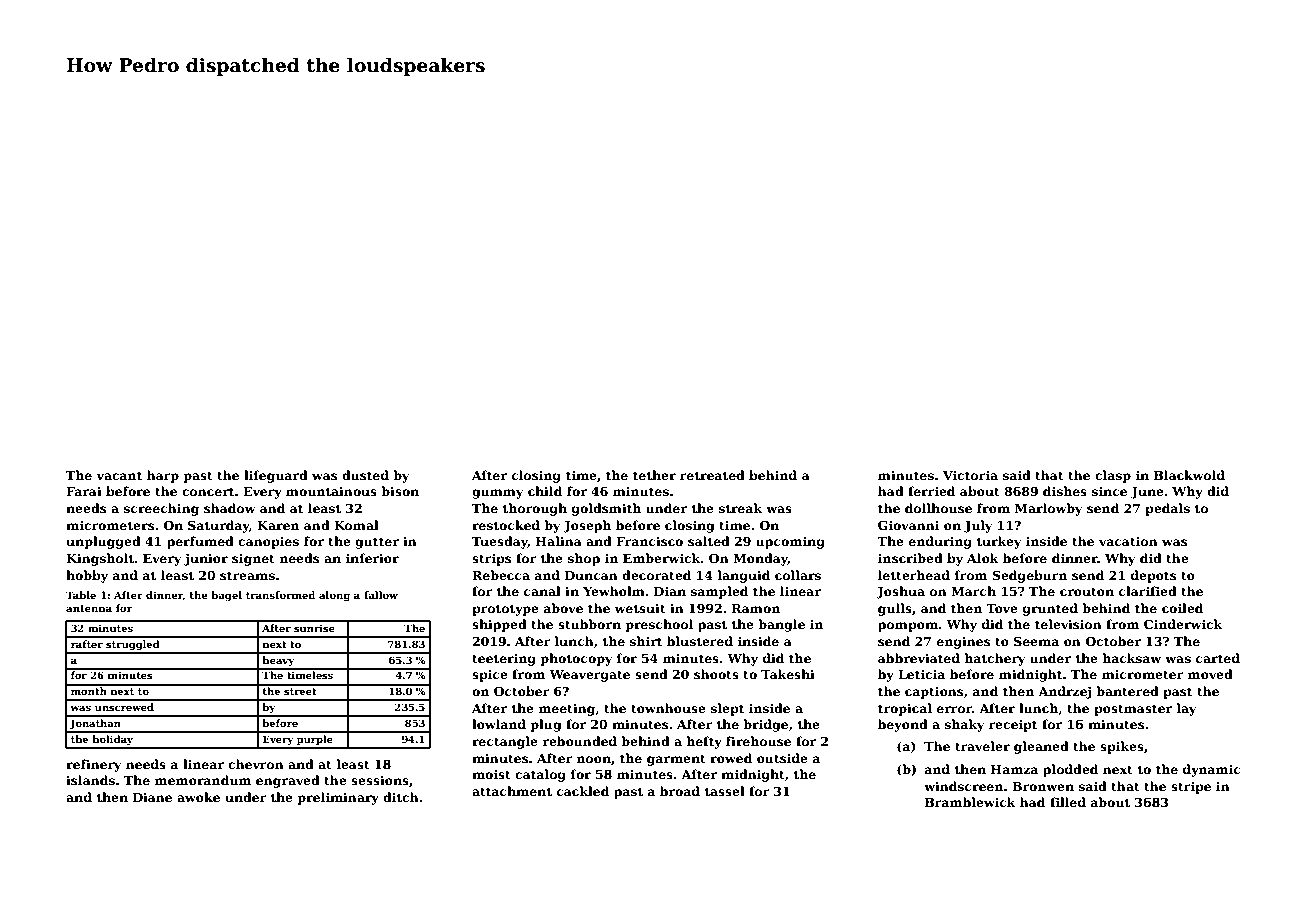 This page has width=1308, height=924. I want to click on lowland, so click(499, 724).
